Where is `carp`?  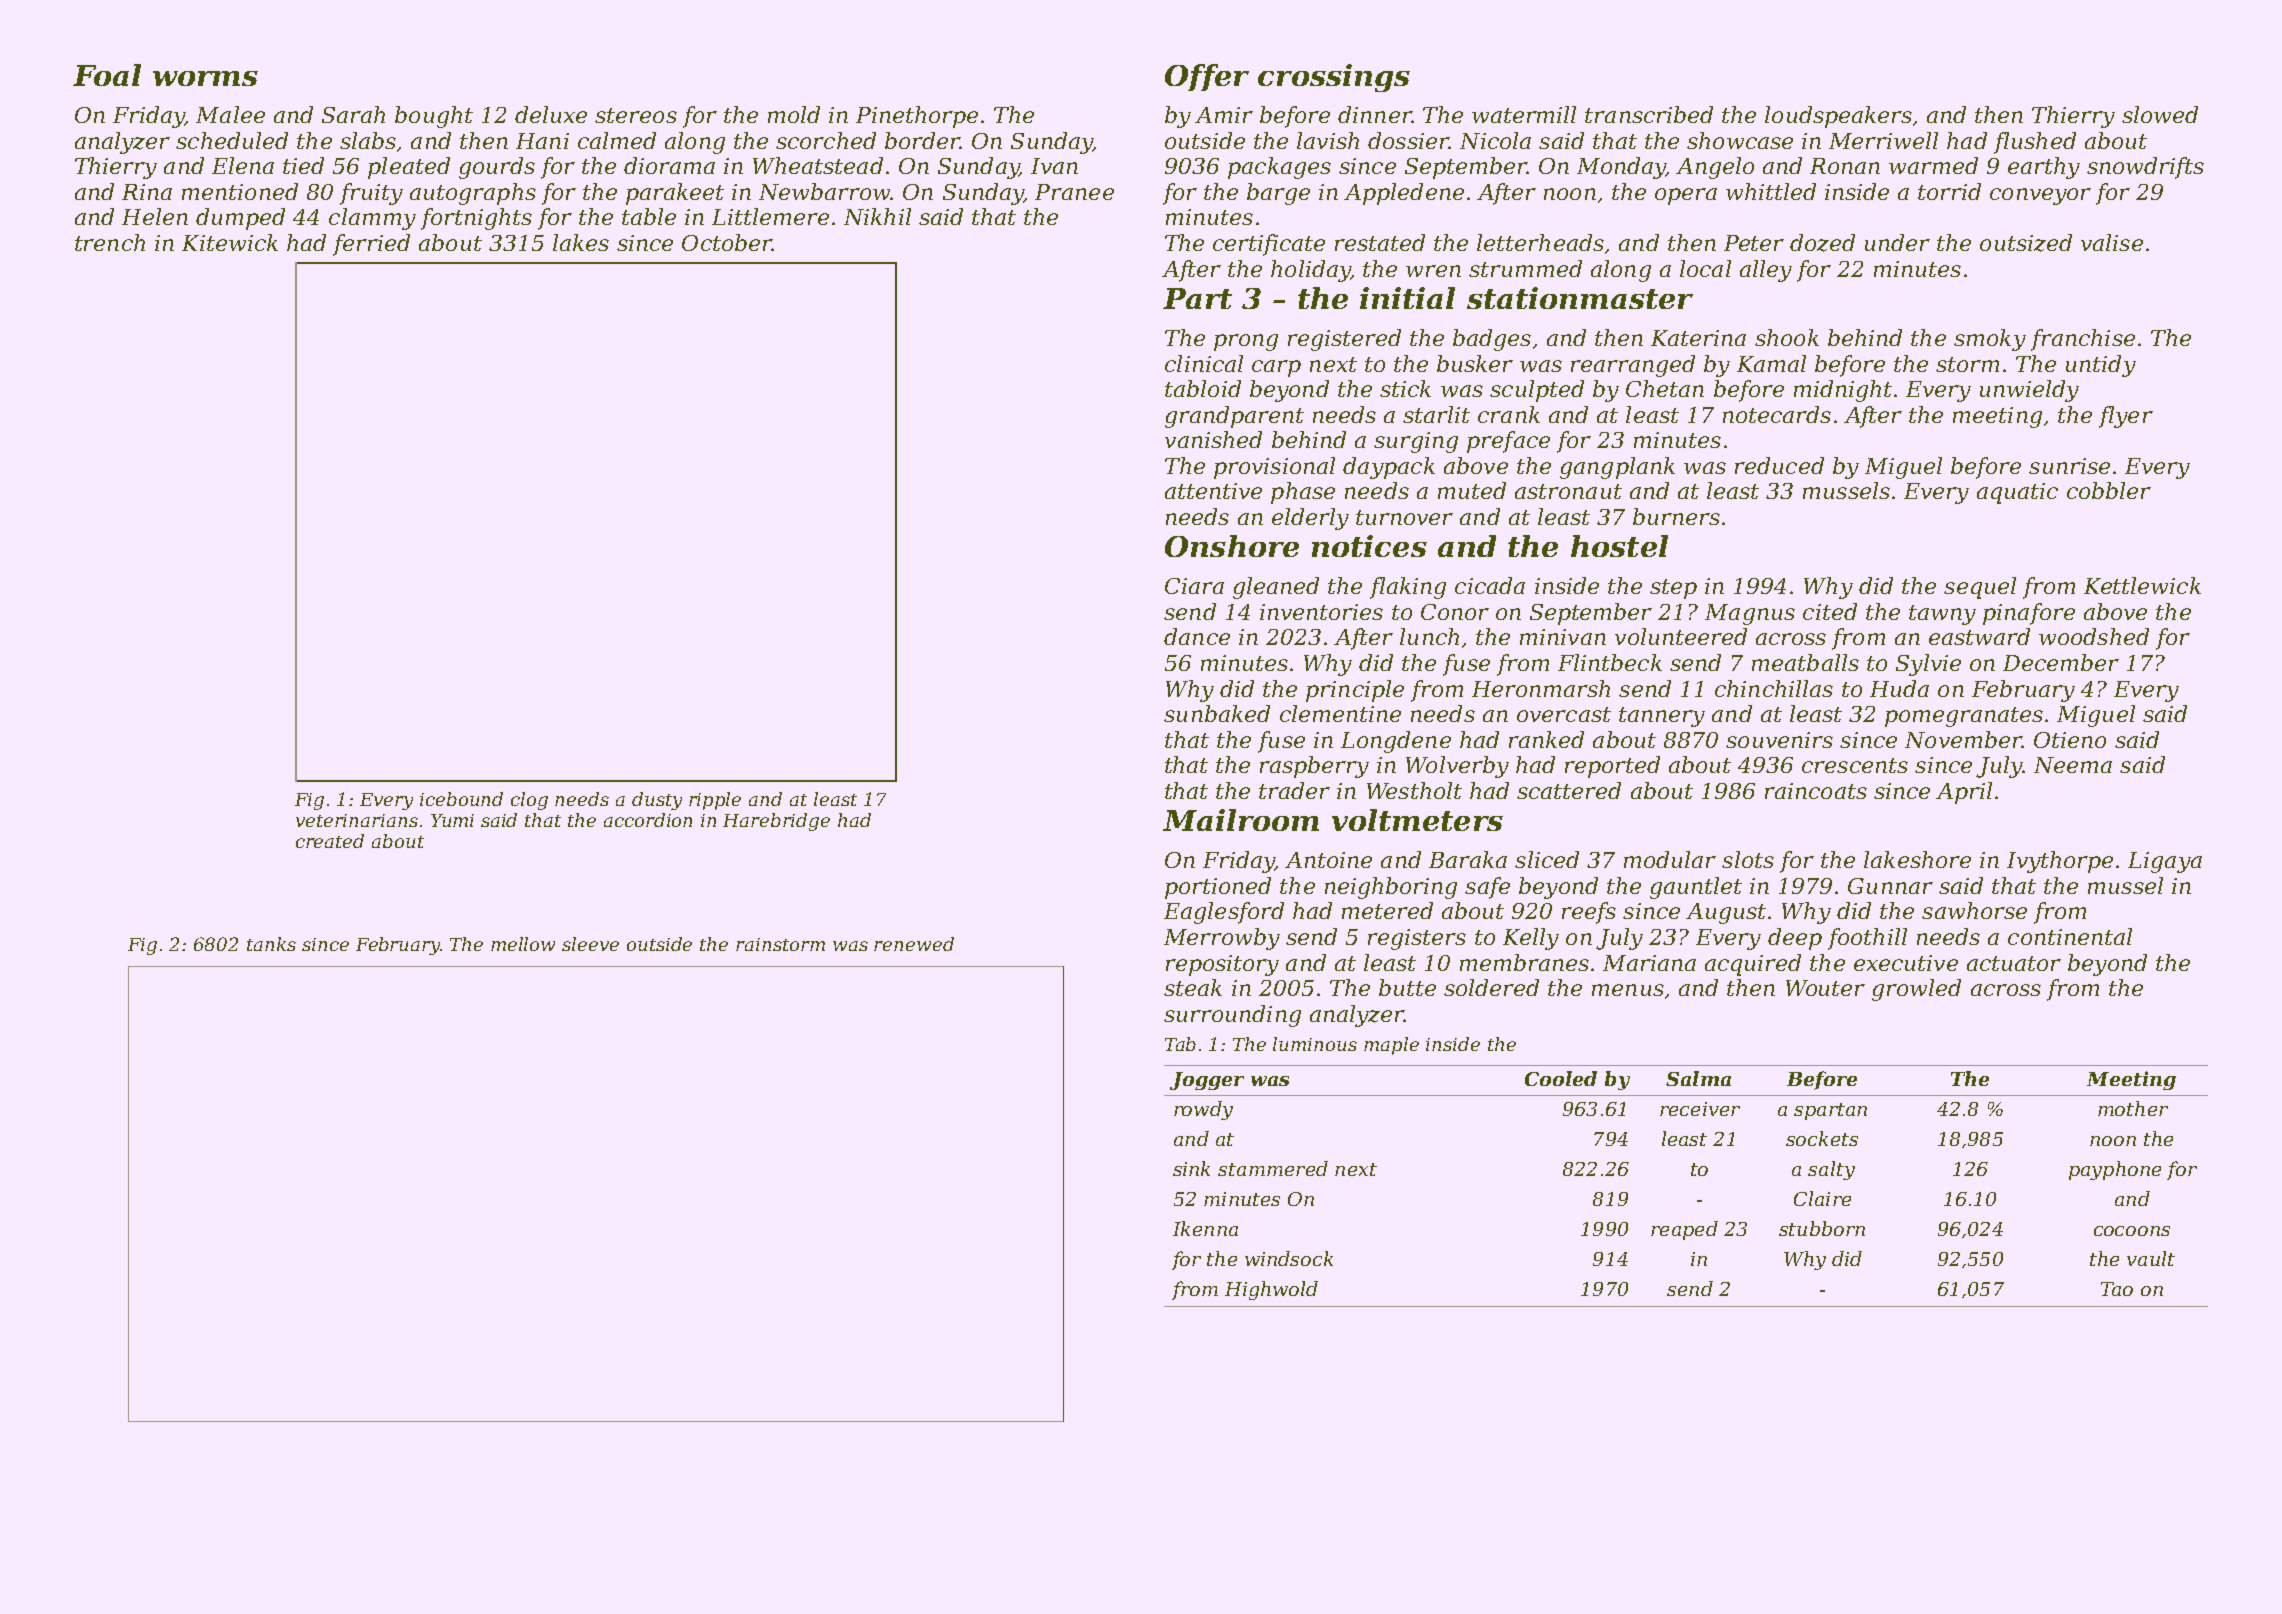 carp is located at coordinates (1276, 368).
